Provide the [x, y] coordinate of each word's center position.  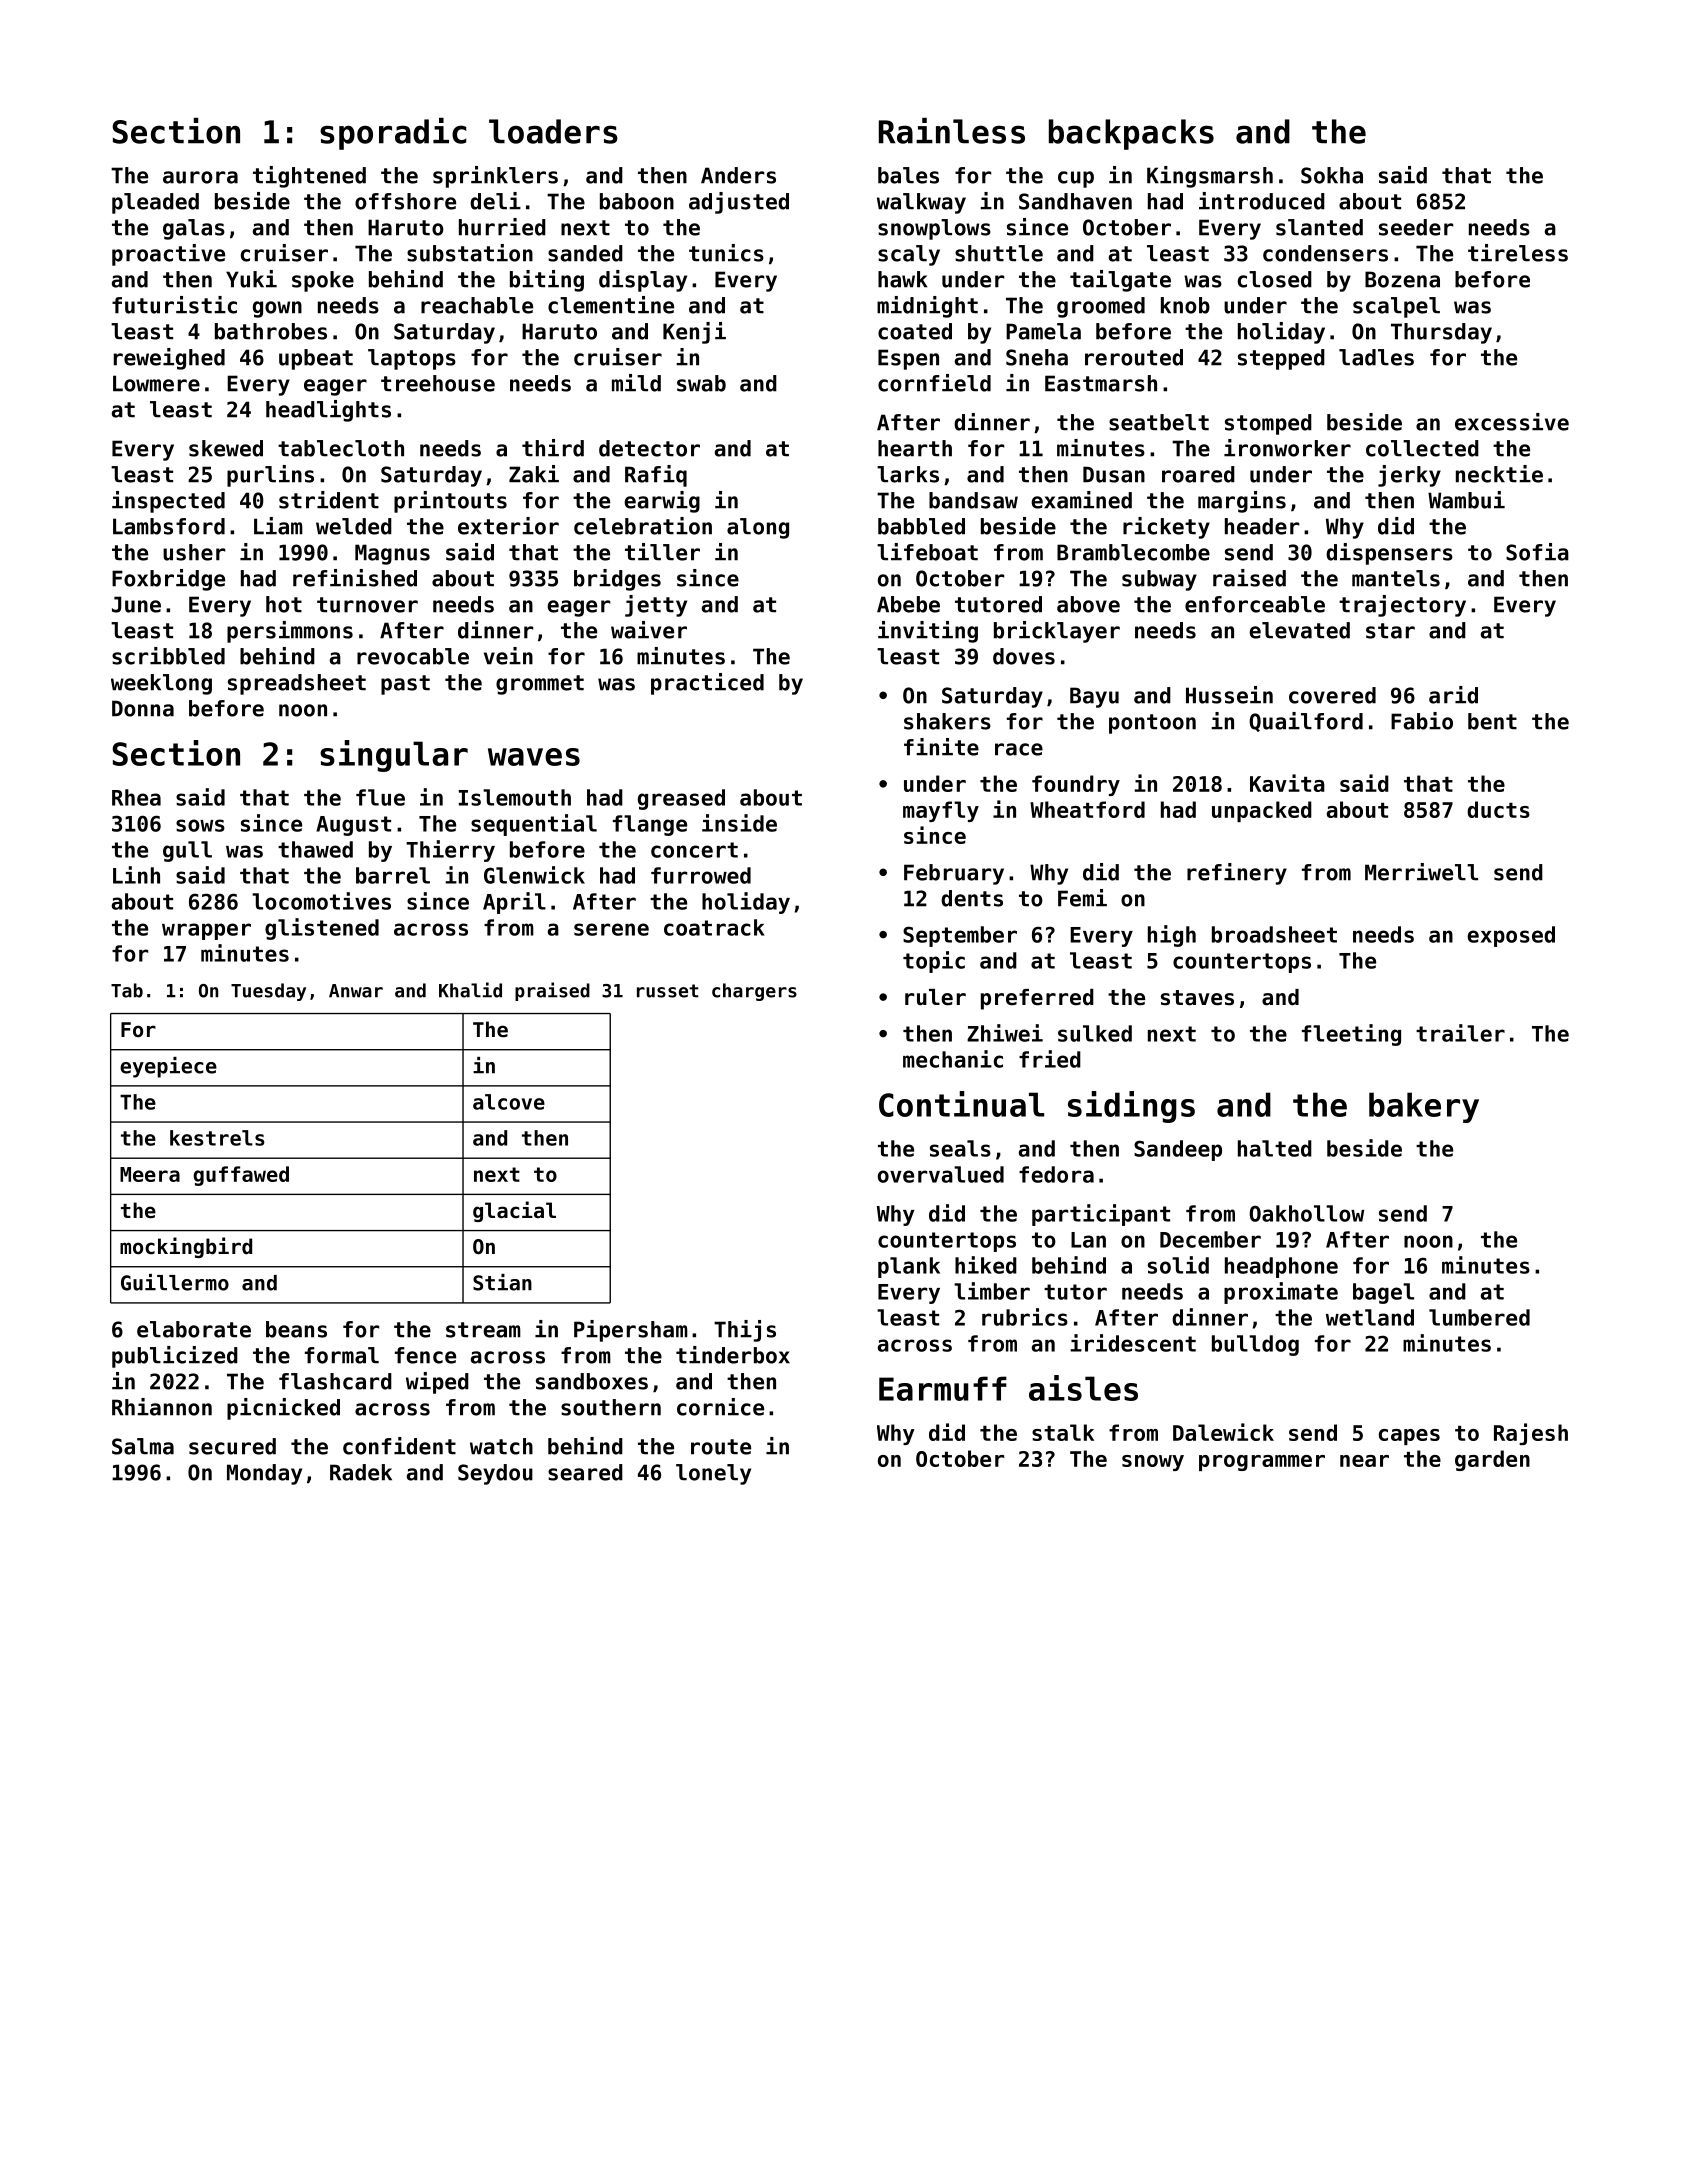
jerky [1409, 476]
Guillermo [175, 1282]
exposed [1511, 936]
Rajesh [1531, 1434]
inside [739, 823]
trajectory [1402, 606]
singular [394, 756]
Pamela [1043, 331]
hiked [986, 1265]
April [514, 903]
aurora [200, 177]
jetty [656, 606]
